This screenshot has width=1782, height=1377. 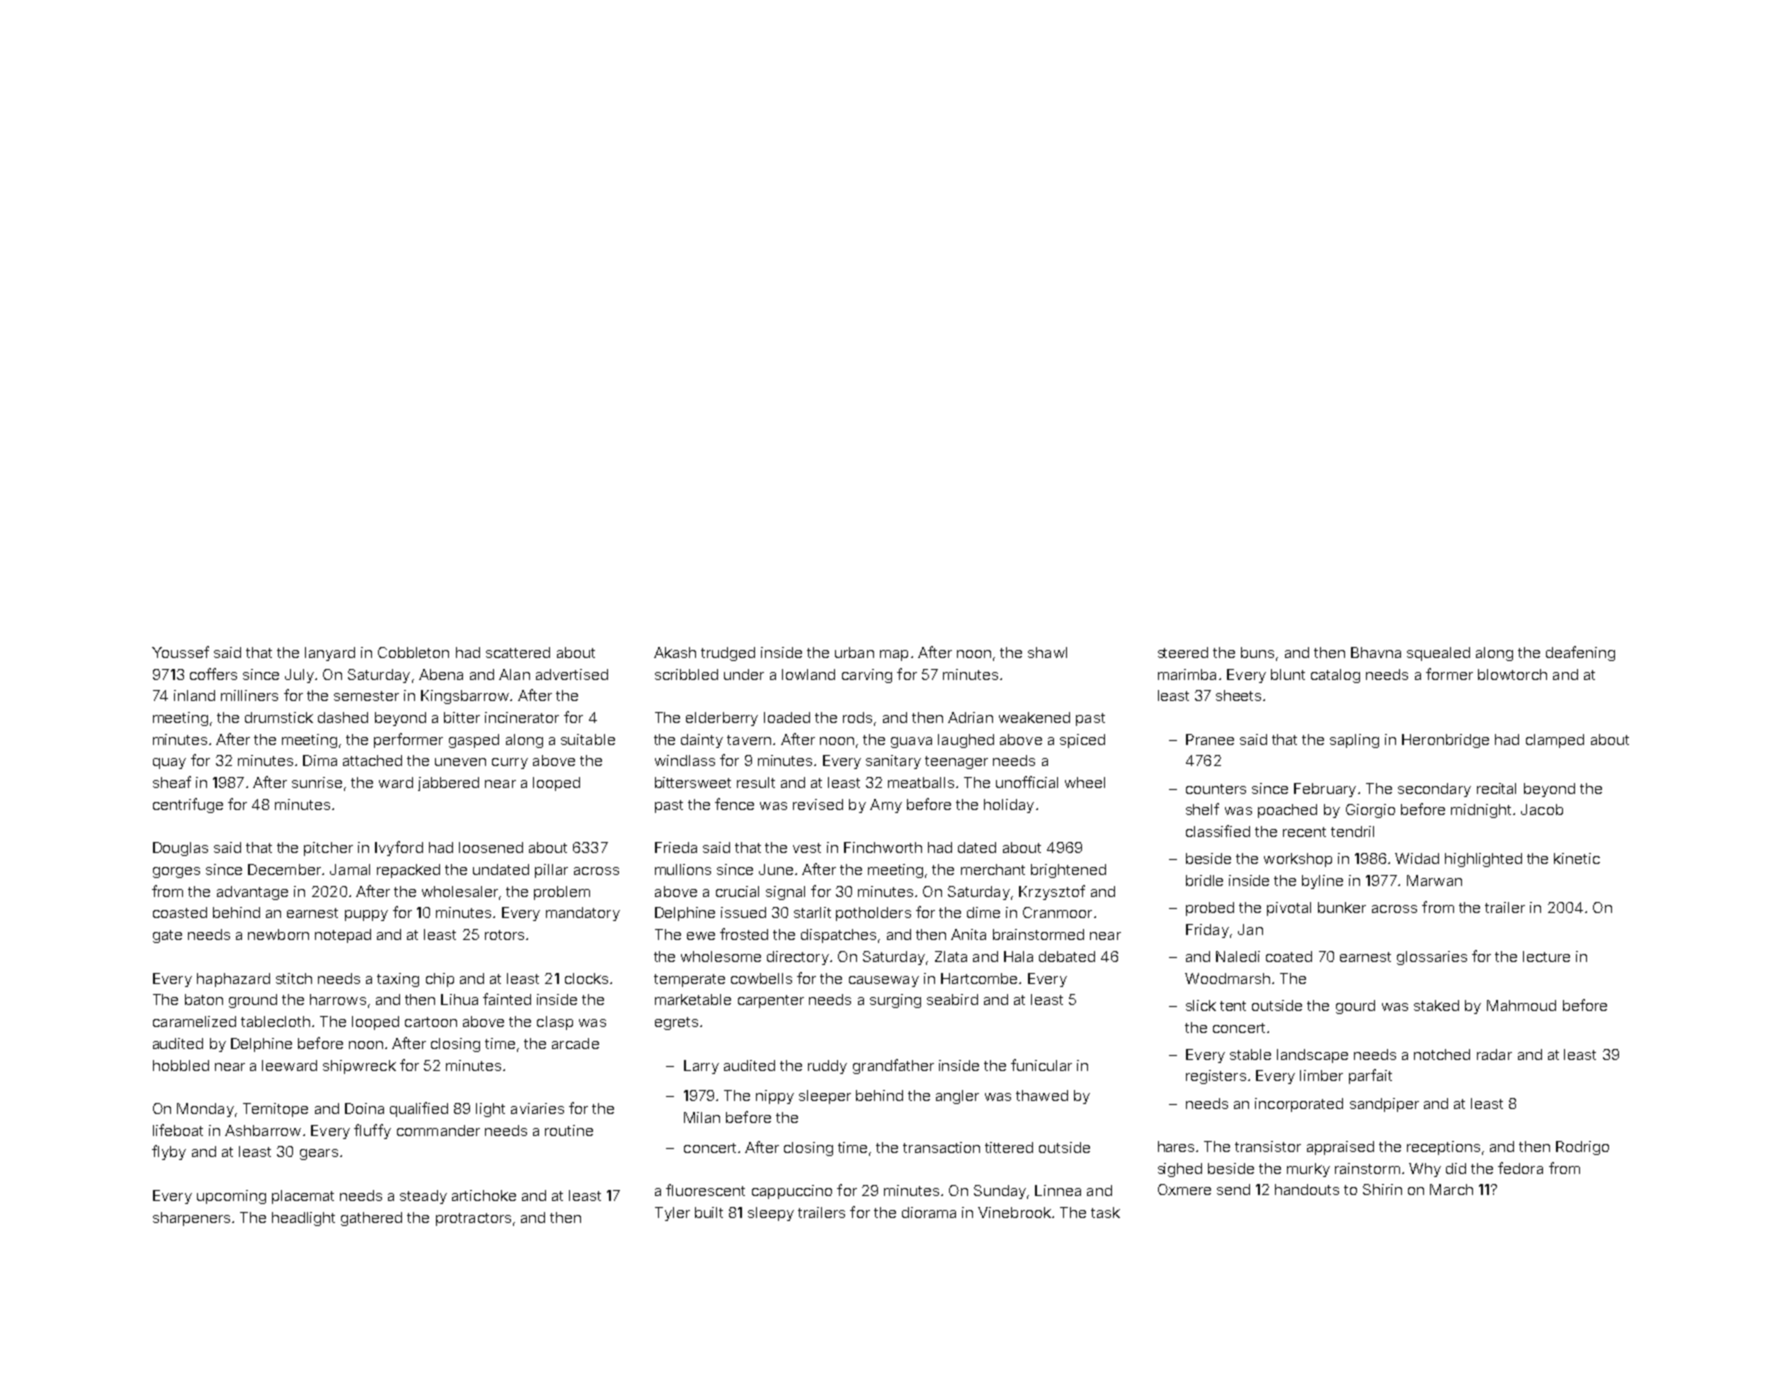 I want to click on Jamal, so click(x=350, y=869).
